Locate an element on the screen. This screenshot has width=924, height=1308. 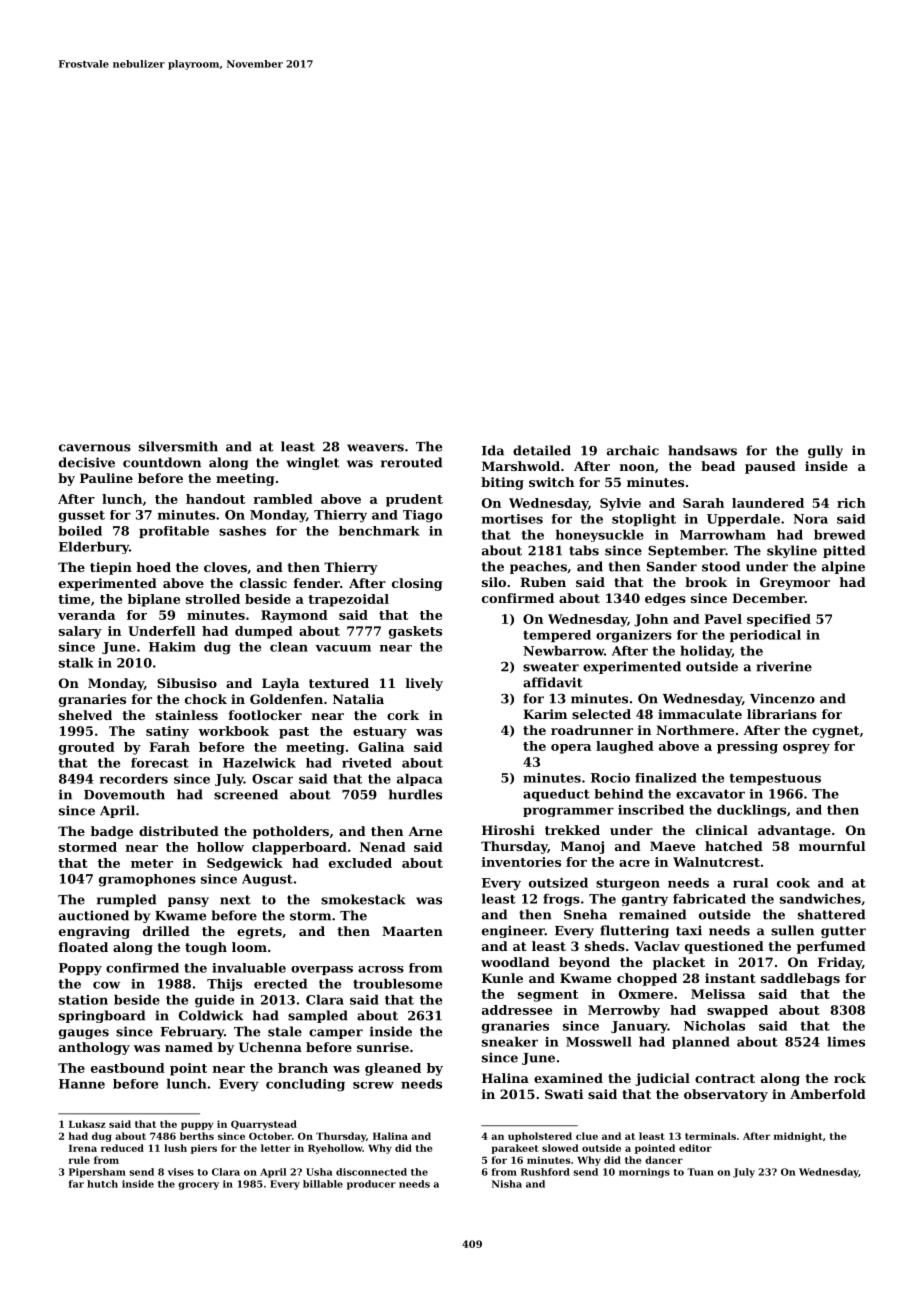
Poppy is located at coordinates (80, 969).
